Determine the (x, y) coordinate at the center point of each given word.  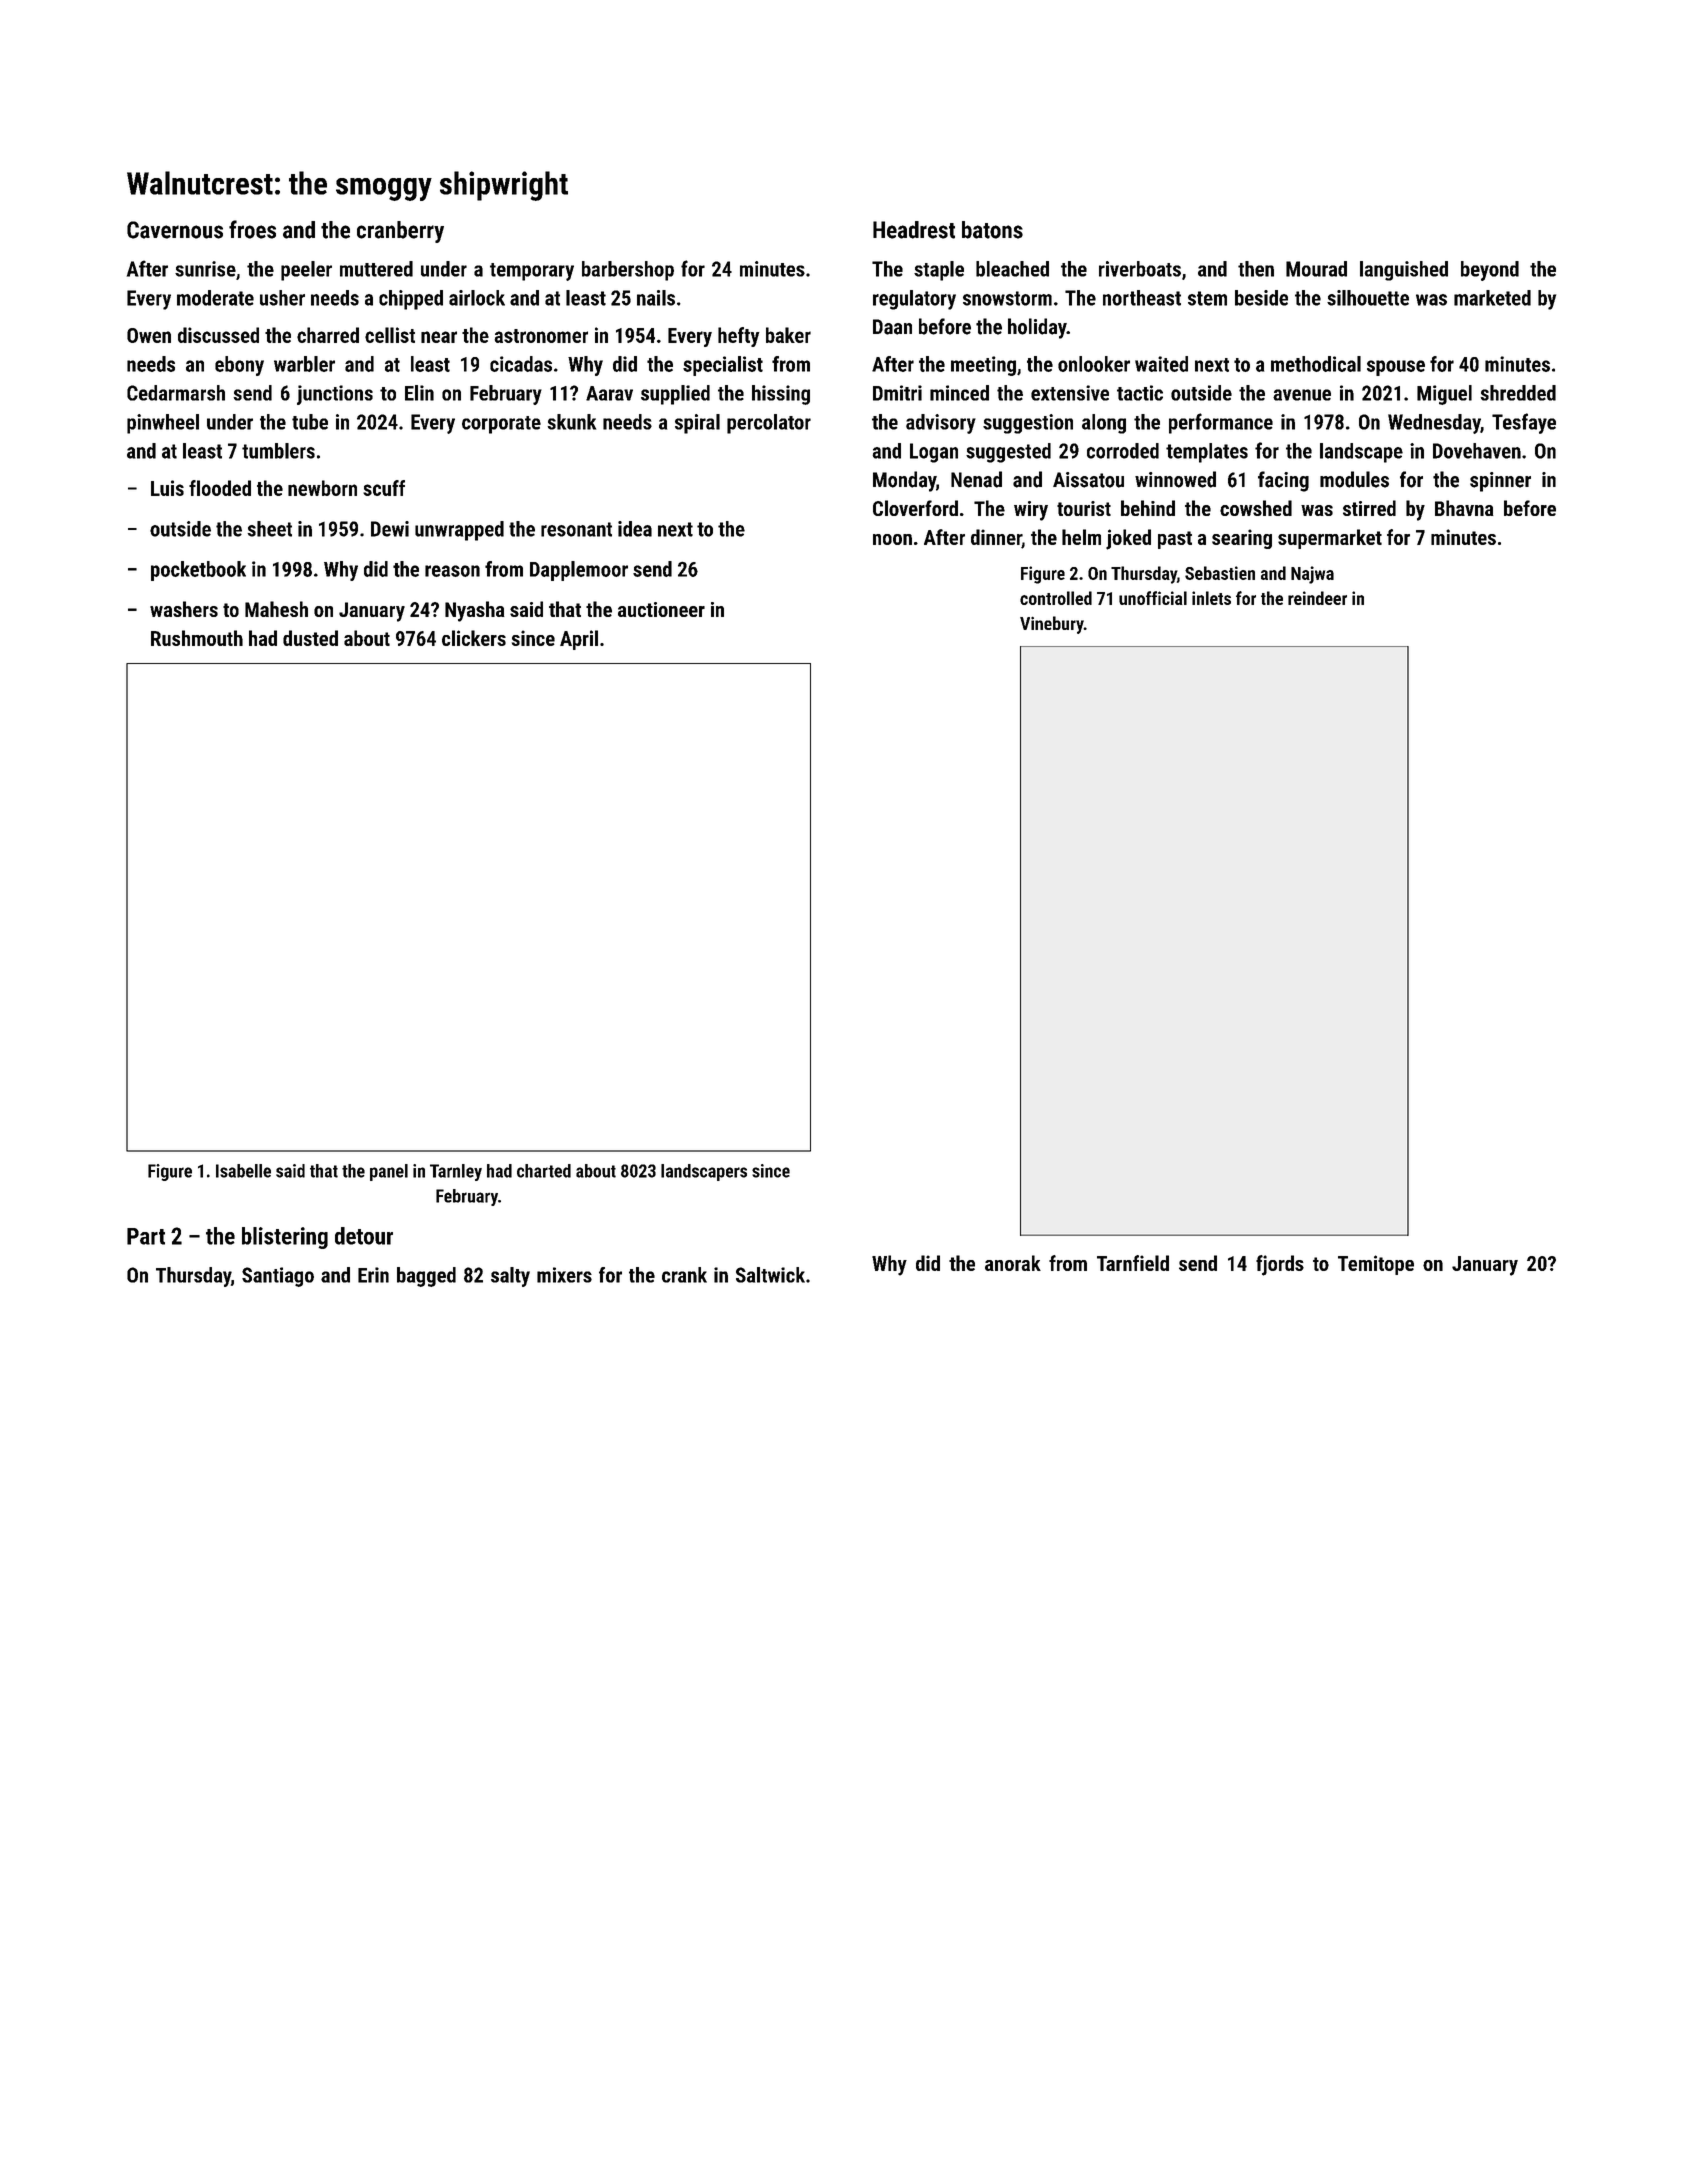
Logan (934, 453)
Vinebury (1052, 625)
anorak (1013, 1263)
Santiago (278, 1277)
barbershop (628, 271)
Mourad (1316, 269)
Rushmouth (197, 638)
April (579, 640)
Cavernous (175, 230)
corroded (1123, 451)
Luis (167, 488)
